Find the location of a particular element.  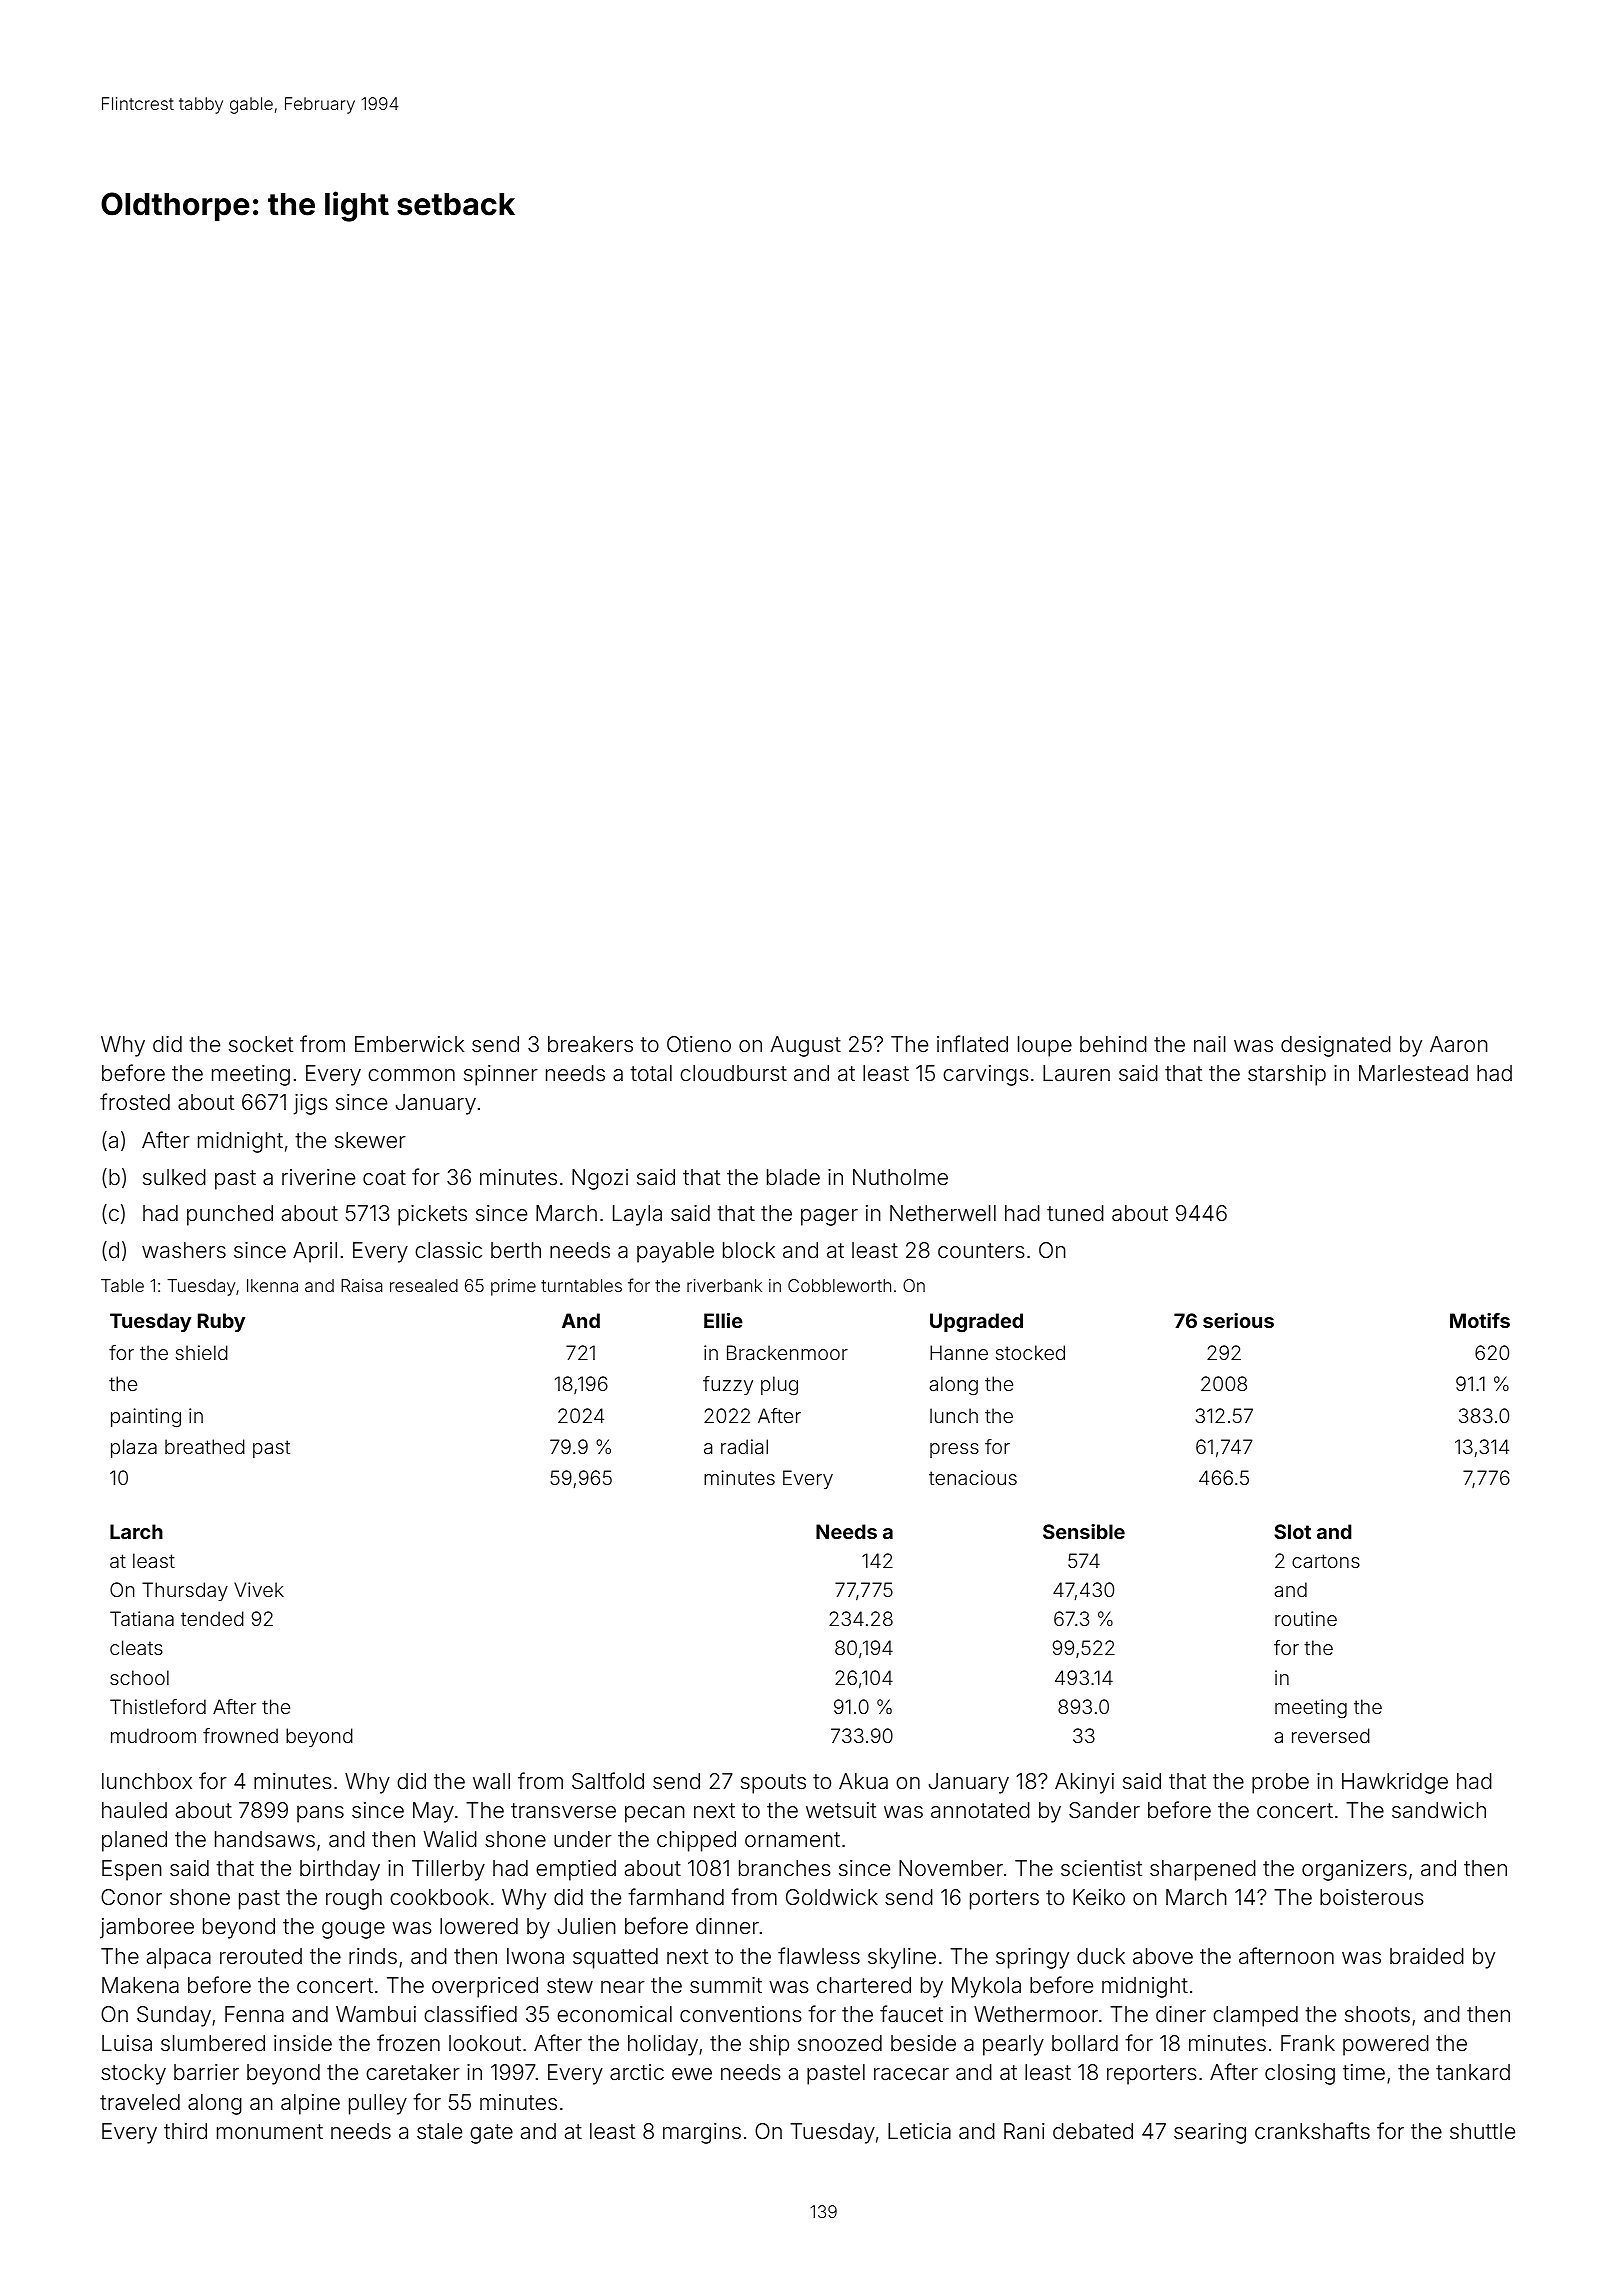

tended is located at coordinates (212, 1618).
